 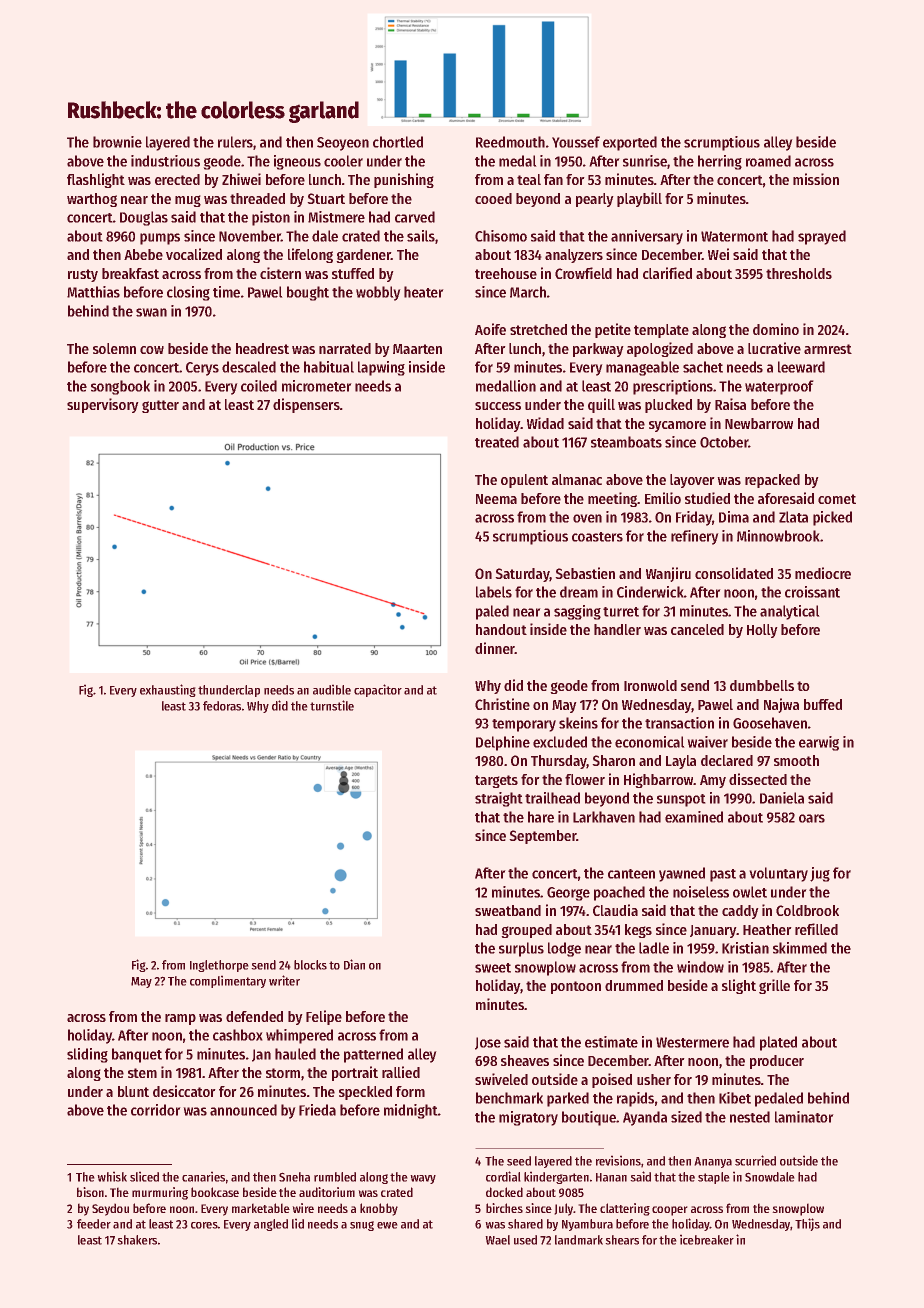 I want to click on exported, so click(x=630, y=143).
